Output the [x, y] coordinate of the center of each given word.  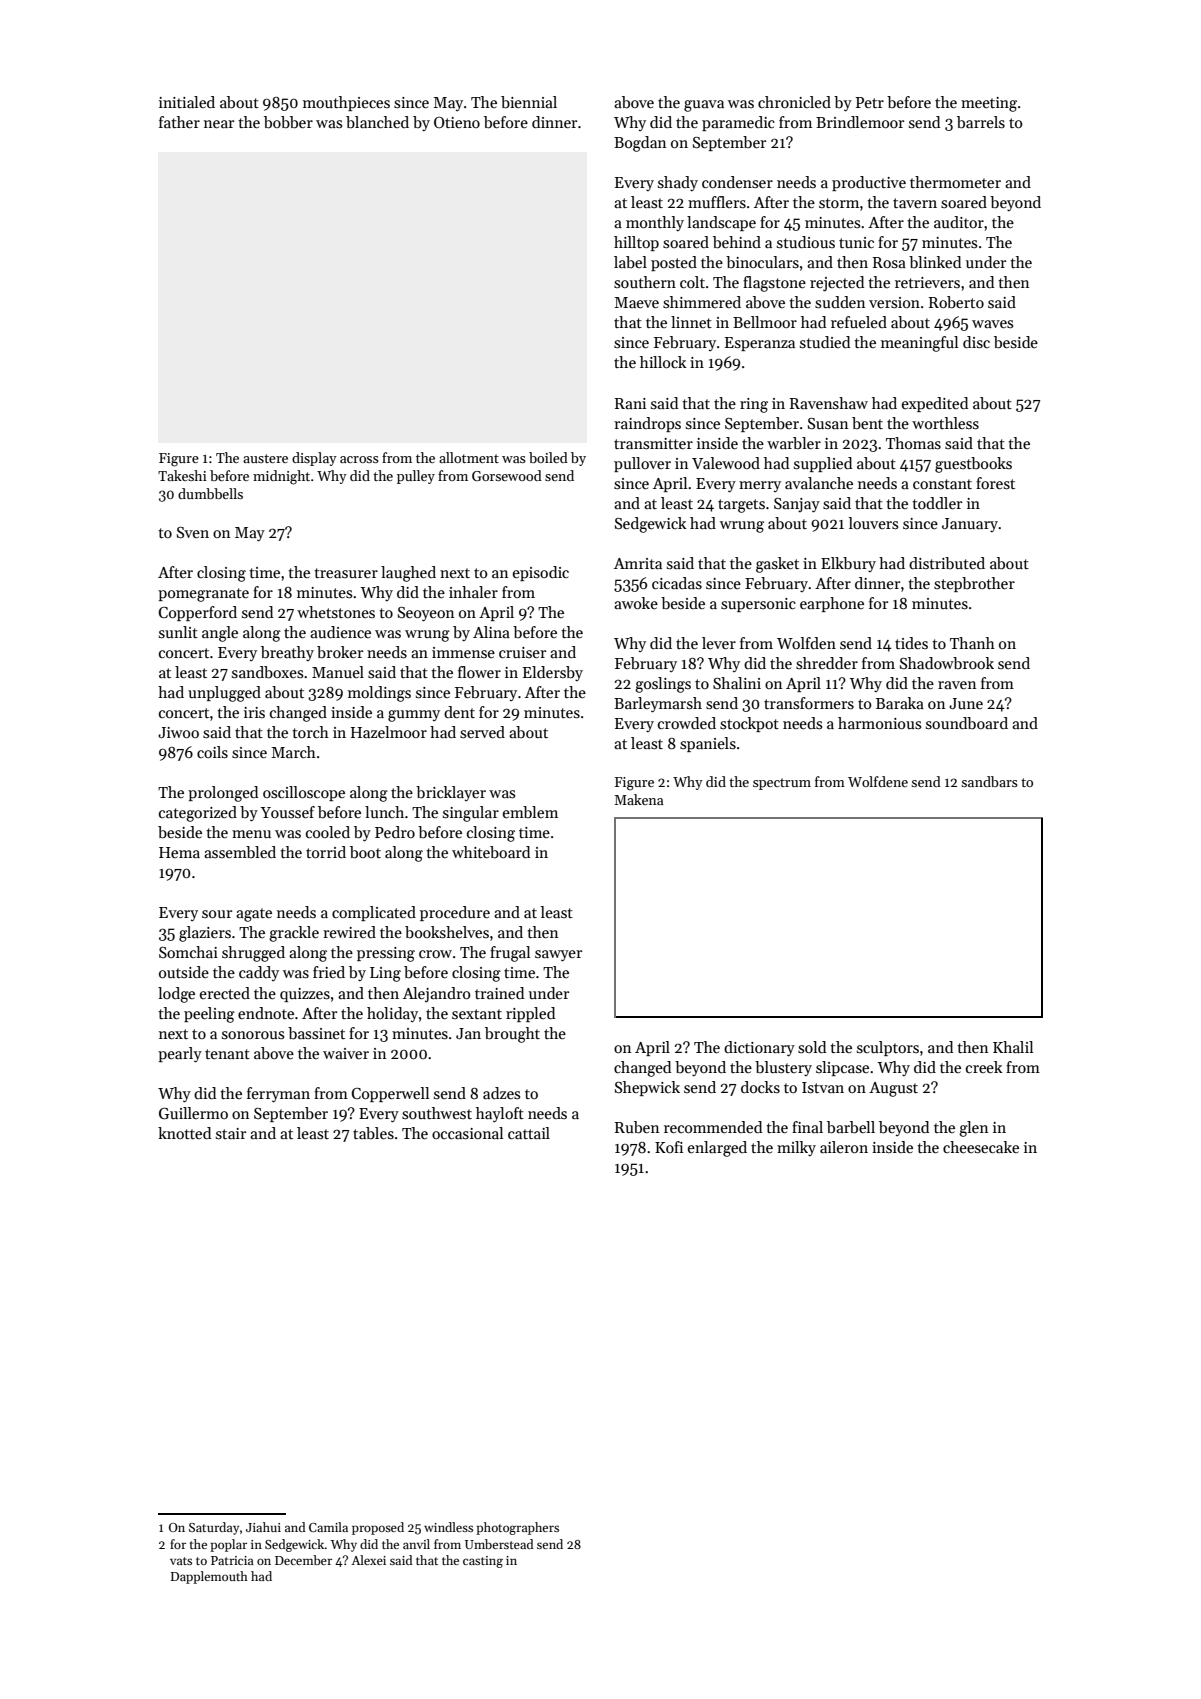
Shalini [737, 683]
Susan [828, 423]
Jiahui [263, 1527]
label [630, 262]
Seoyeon [426, 614]
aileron [844, 1147]
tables [373, 1133]
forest [995, 483]
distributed [947, 563]
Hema [179, 852]
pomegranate [203, 595]
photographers [517, 1528]
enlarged [717, 1149]
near [219, 124]
